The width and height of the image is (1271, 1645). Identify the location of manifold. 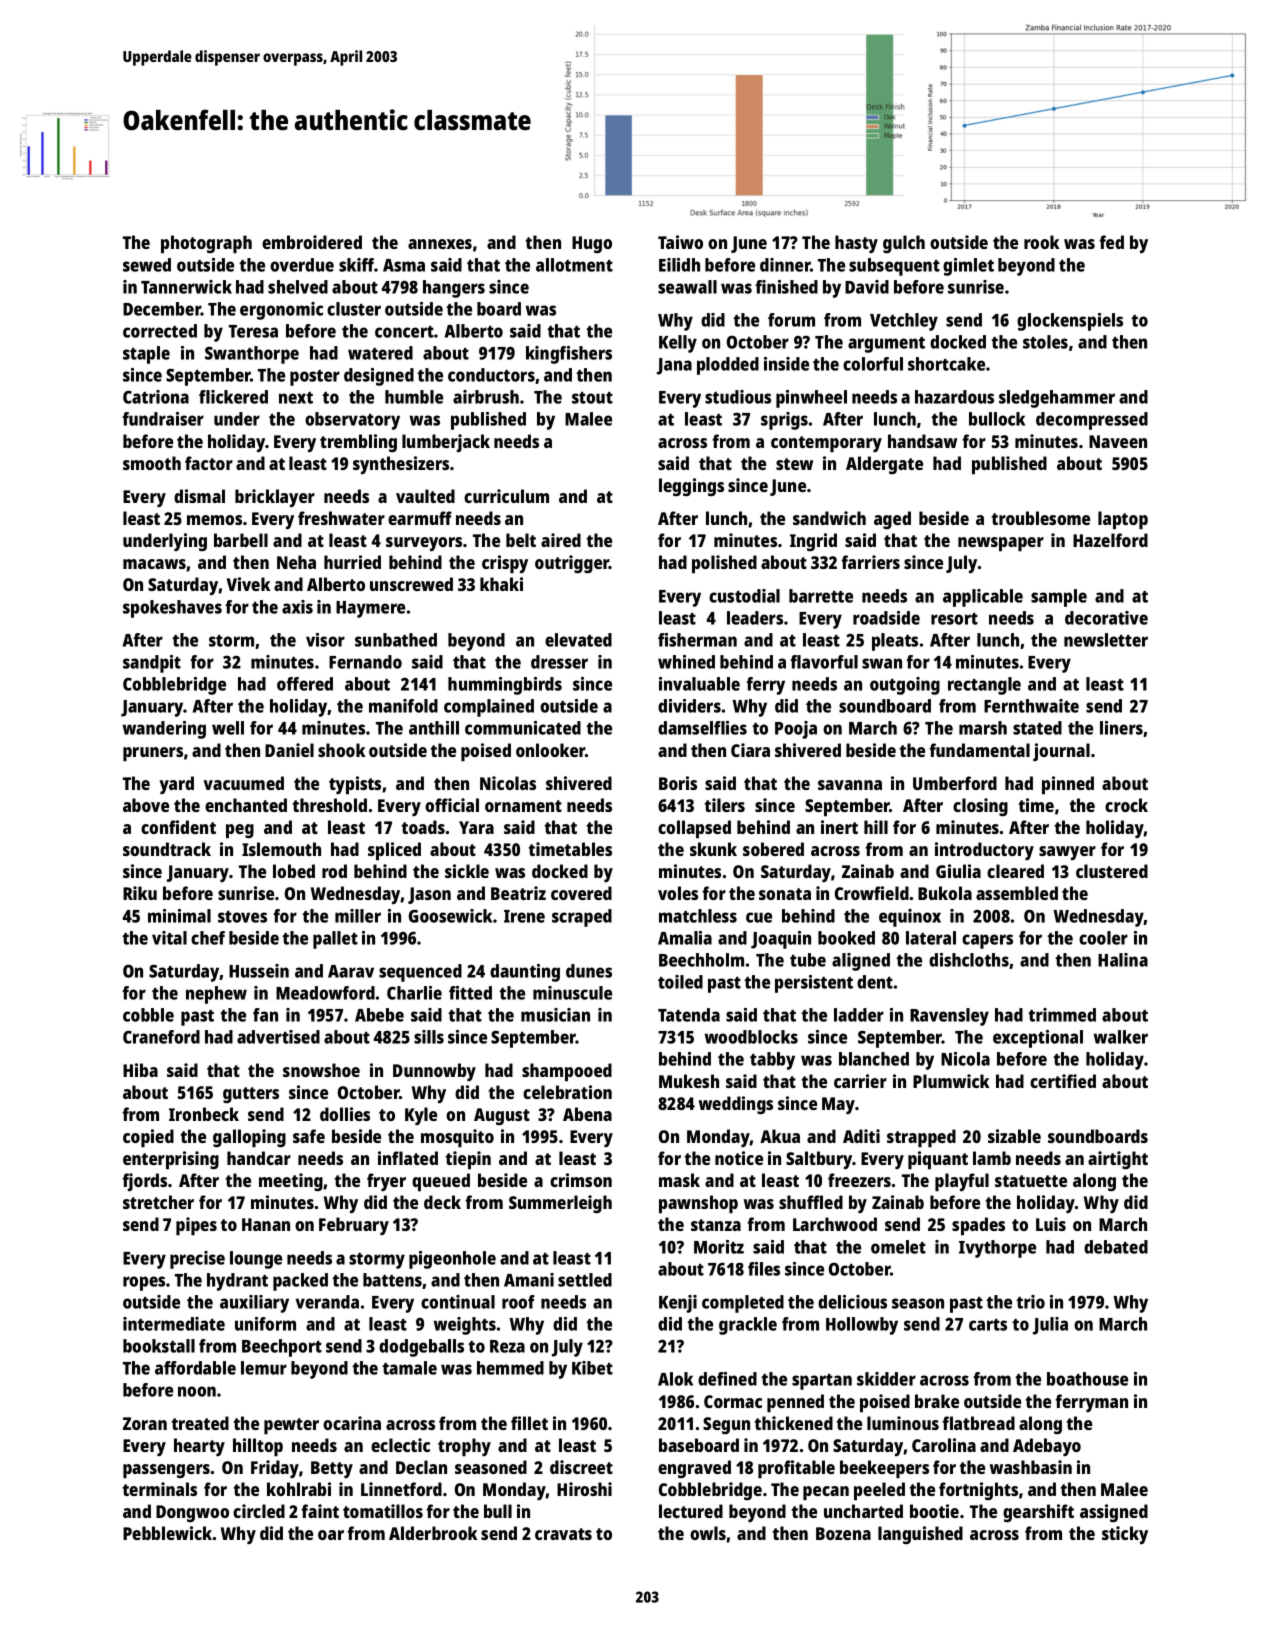
(403, 706).
